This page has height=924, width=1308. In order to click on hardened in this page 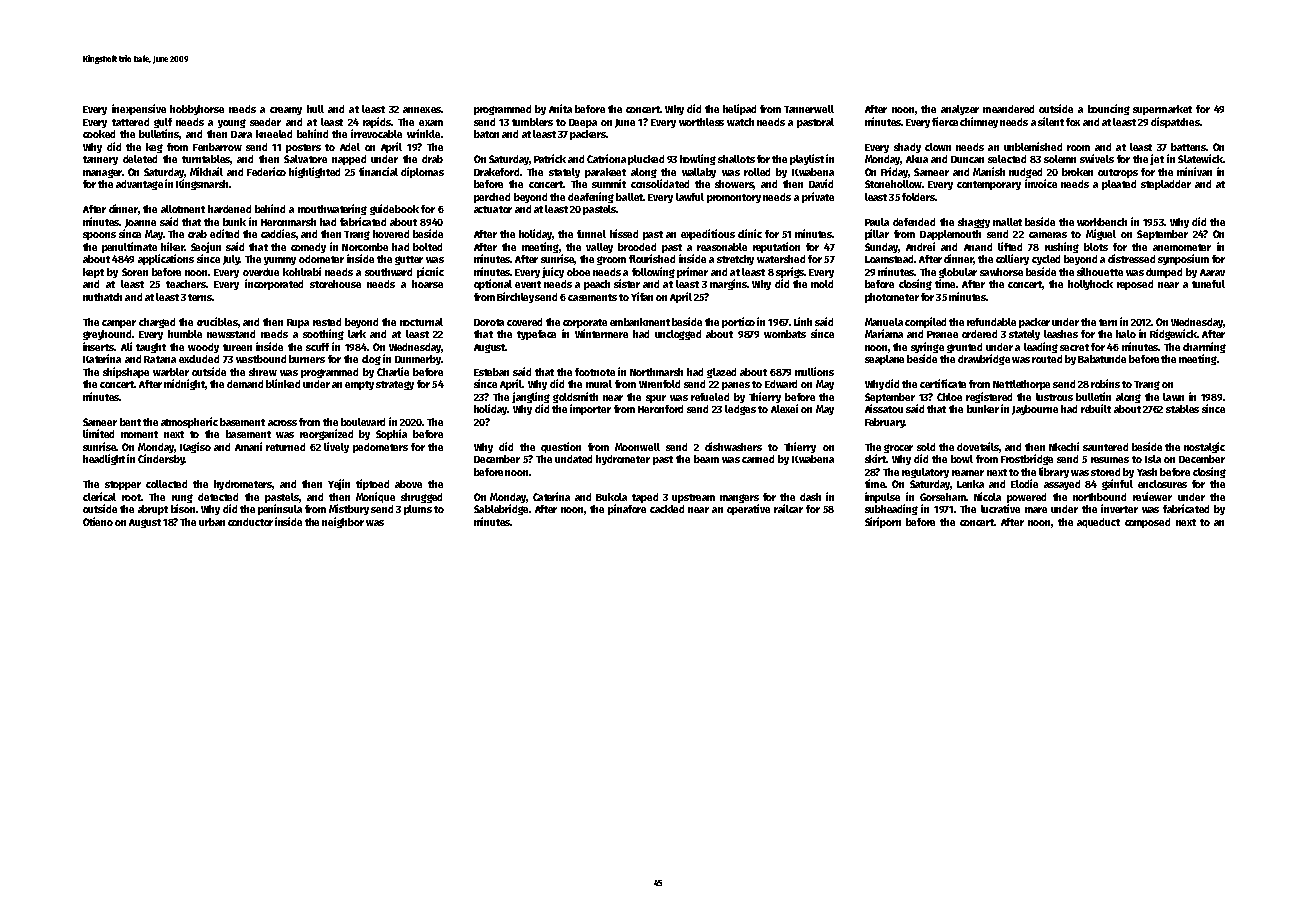, I will do `click(229, 209)`.
